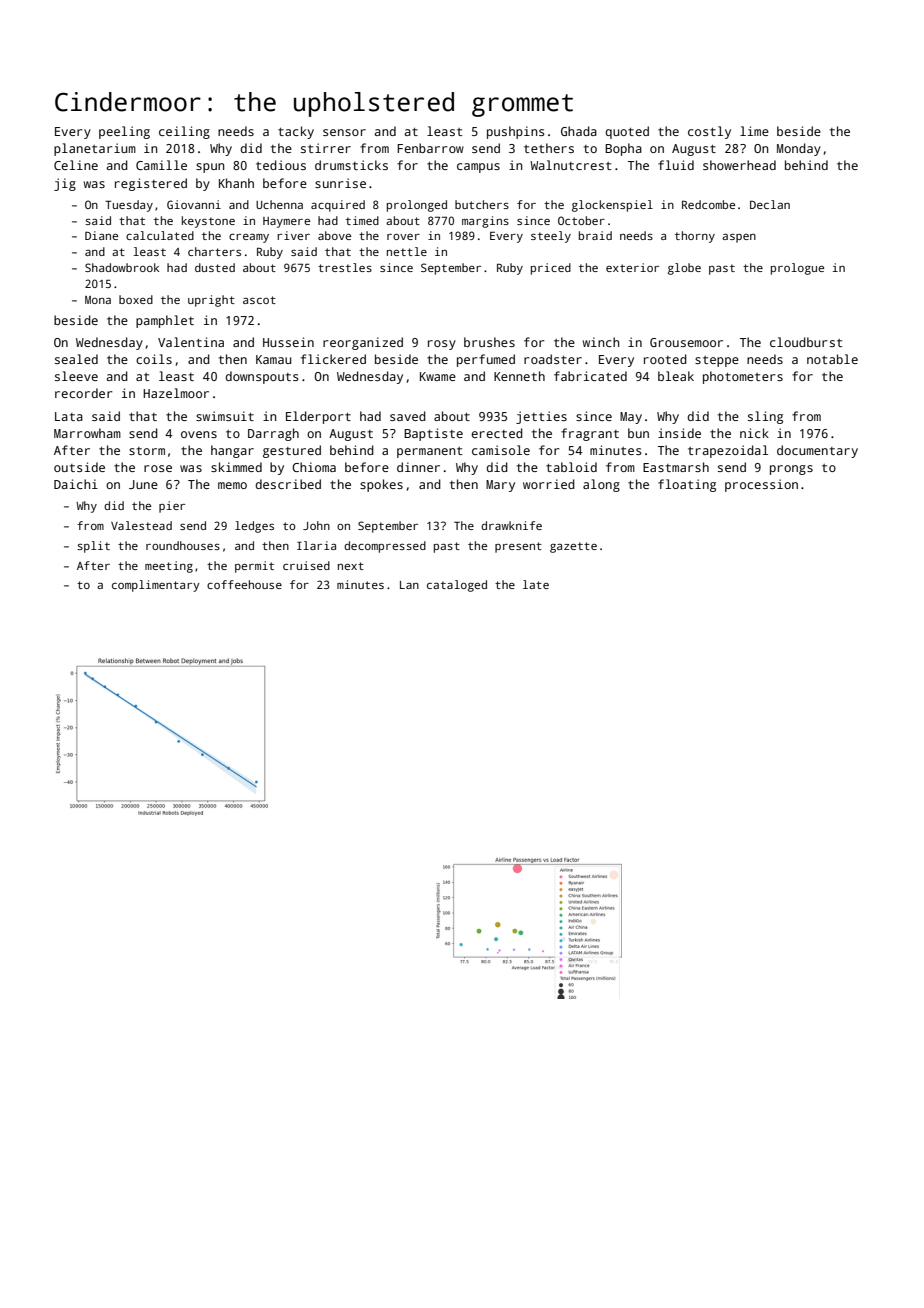  Describe the element at coordinates (244, 584) in the image. I see `coffeehouse` at that location.
